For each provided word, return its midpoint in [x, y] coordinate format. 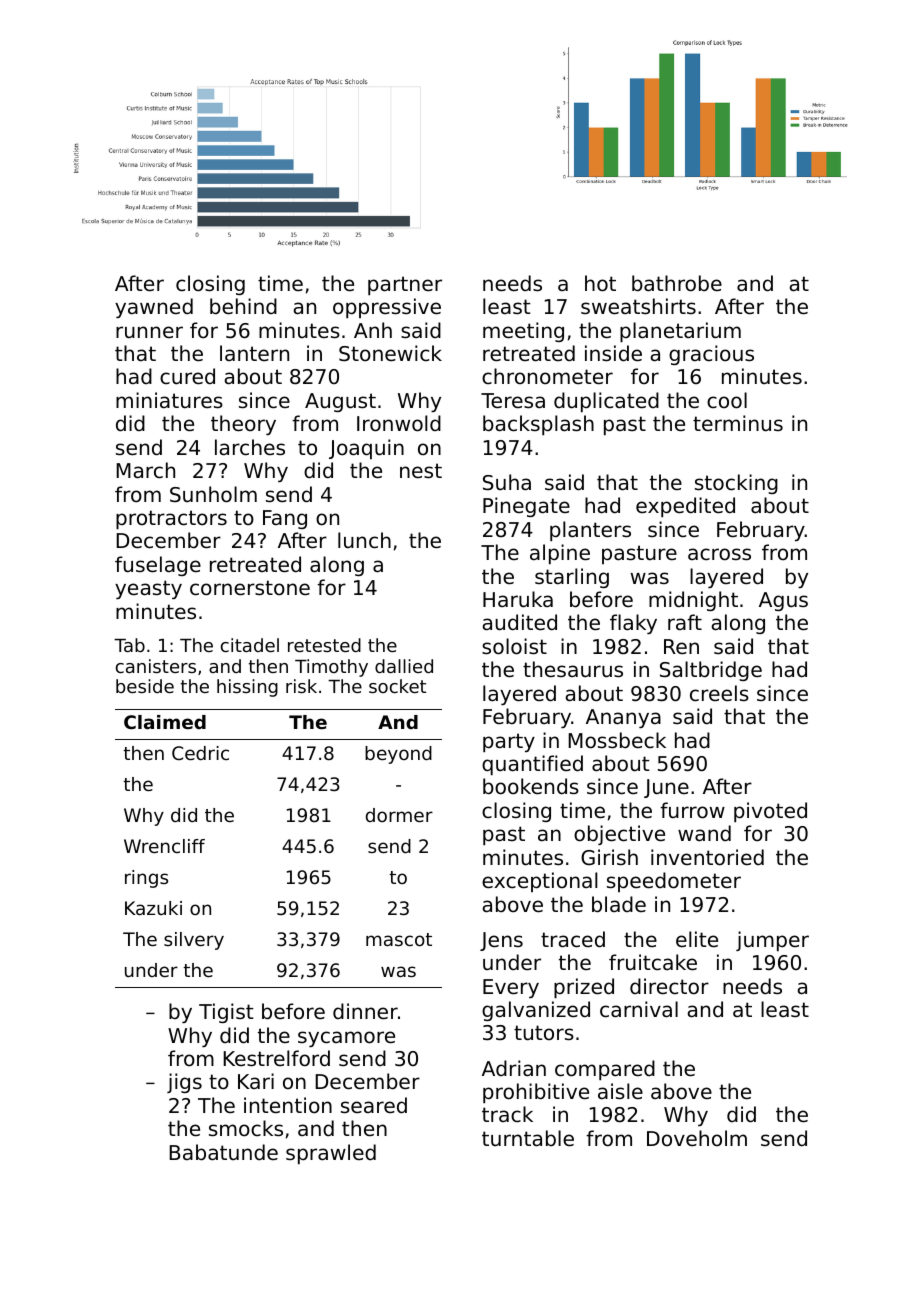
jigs [184, 1083]
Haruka [518, 599]
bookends [531, 786]
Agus [783, 601]
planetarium [680, 332]
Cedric [200, 753]
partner [405, 285]
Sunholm [213, 494]
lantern [254, 353]
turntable [528, 1138]
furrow [692, 810]
